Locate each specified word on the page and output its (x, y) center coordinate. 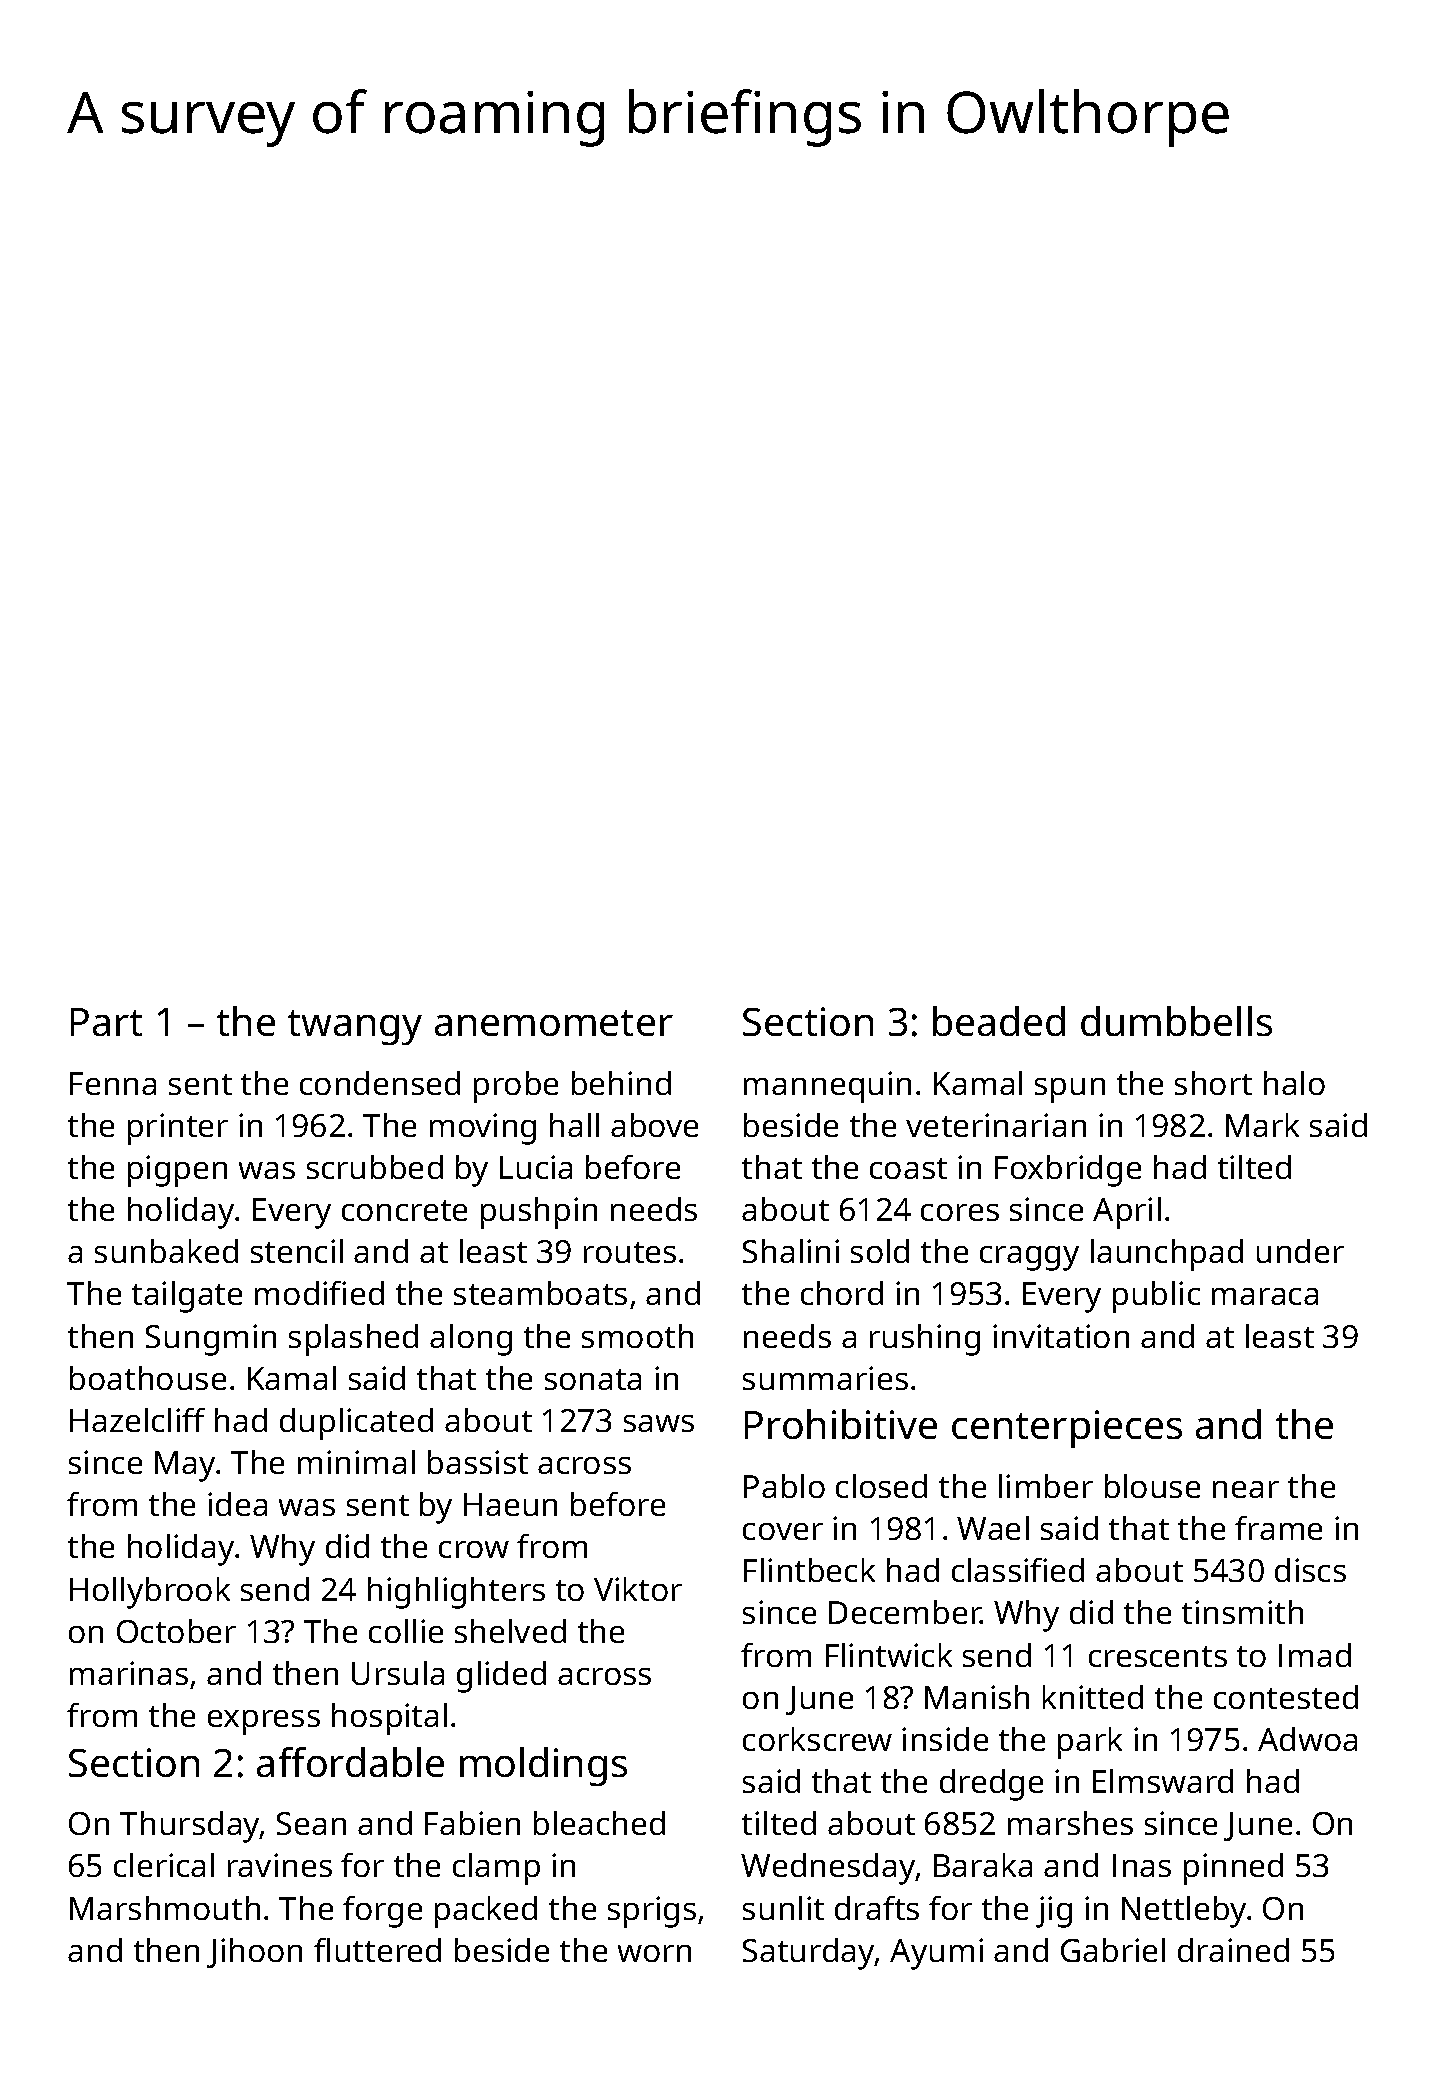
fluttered (377, 1950)
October (176, 1631)
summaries (825, 1378)
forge (382, 1912)
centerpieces (1067, 1429)
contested (1286, 1697)
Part (106, 1022)
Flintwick (889, 1655)
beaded (999, 1021)
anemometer (554, 1023)
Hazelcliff (137, 1420)
